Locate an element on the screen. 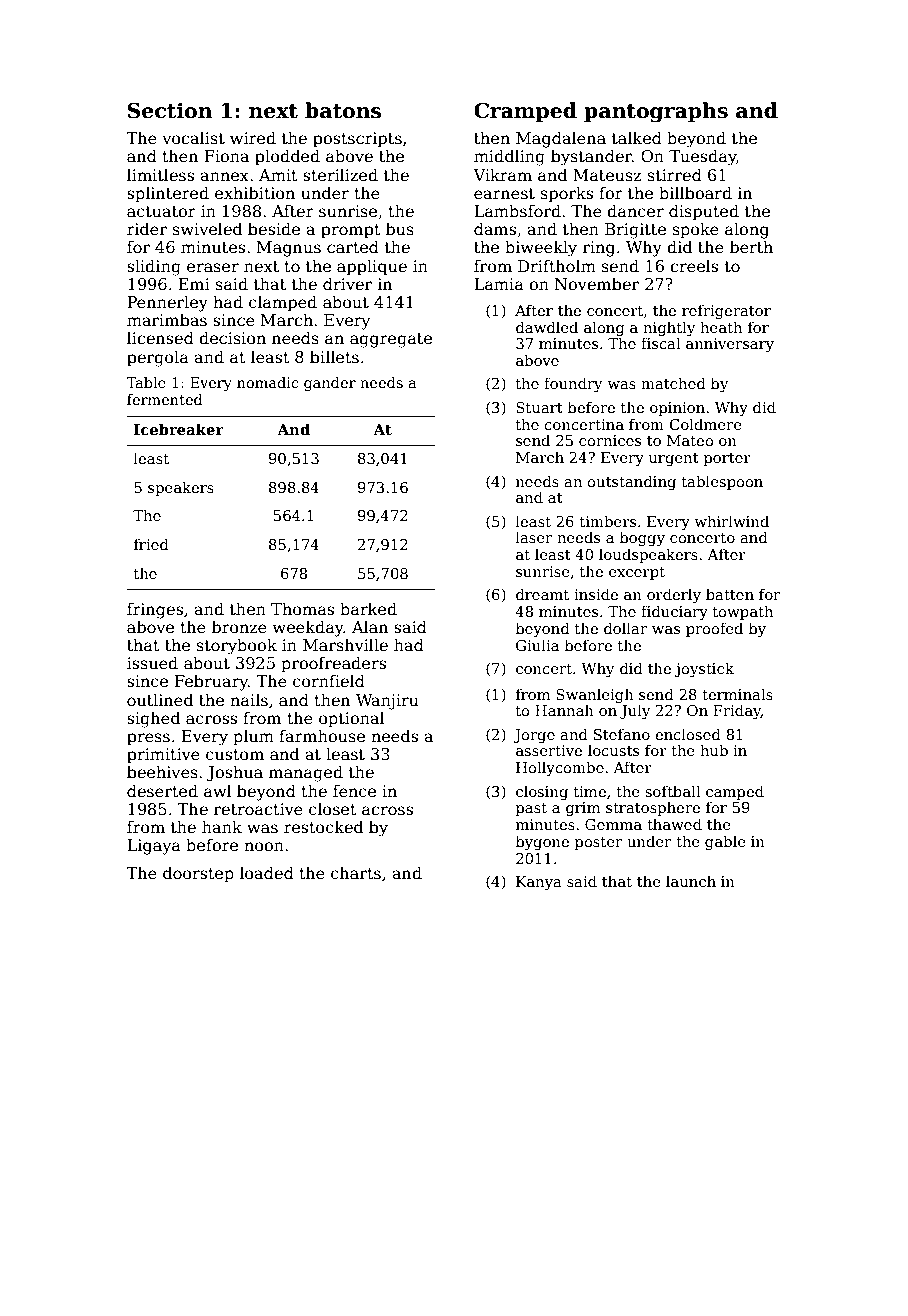  Jorge is located at coordinates (534, 736).
